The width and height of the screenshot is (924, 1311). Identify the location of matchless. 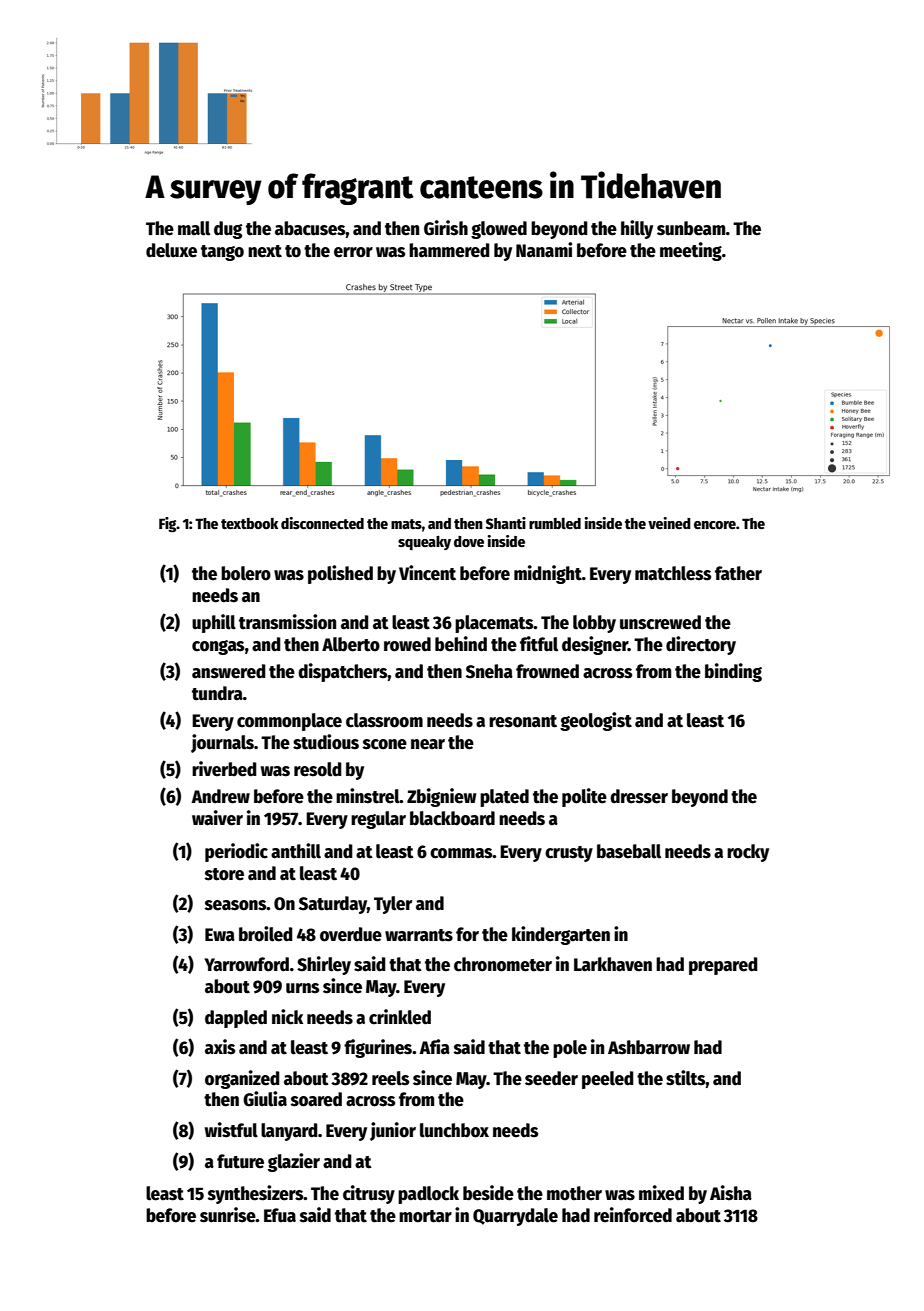
(673, 573).
